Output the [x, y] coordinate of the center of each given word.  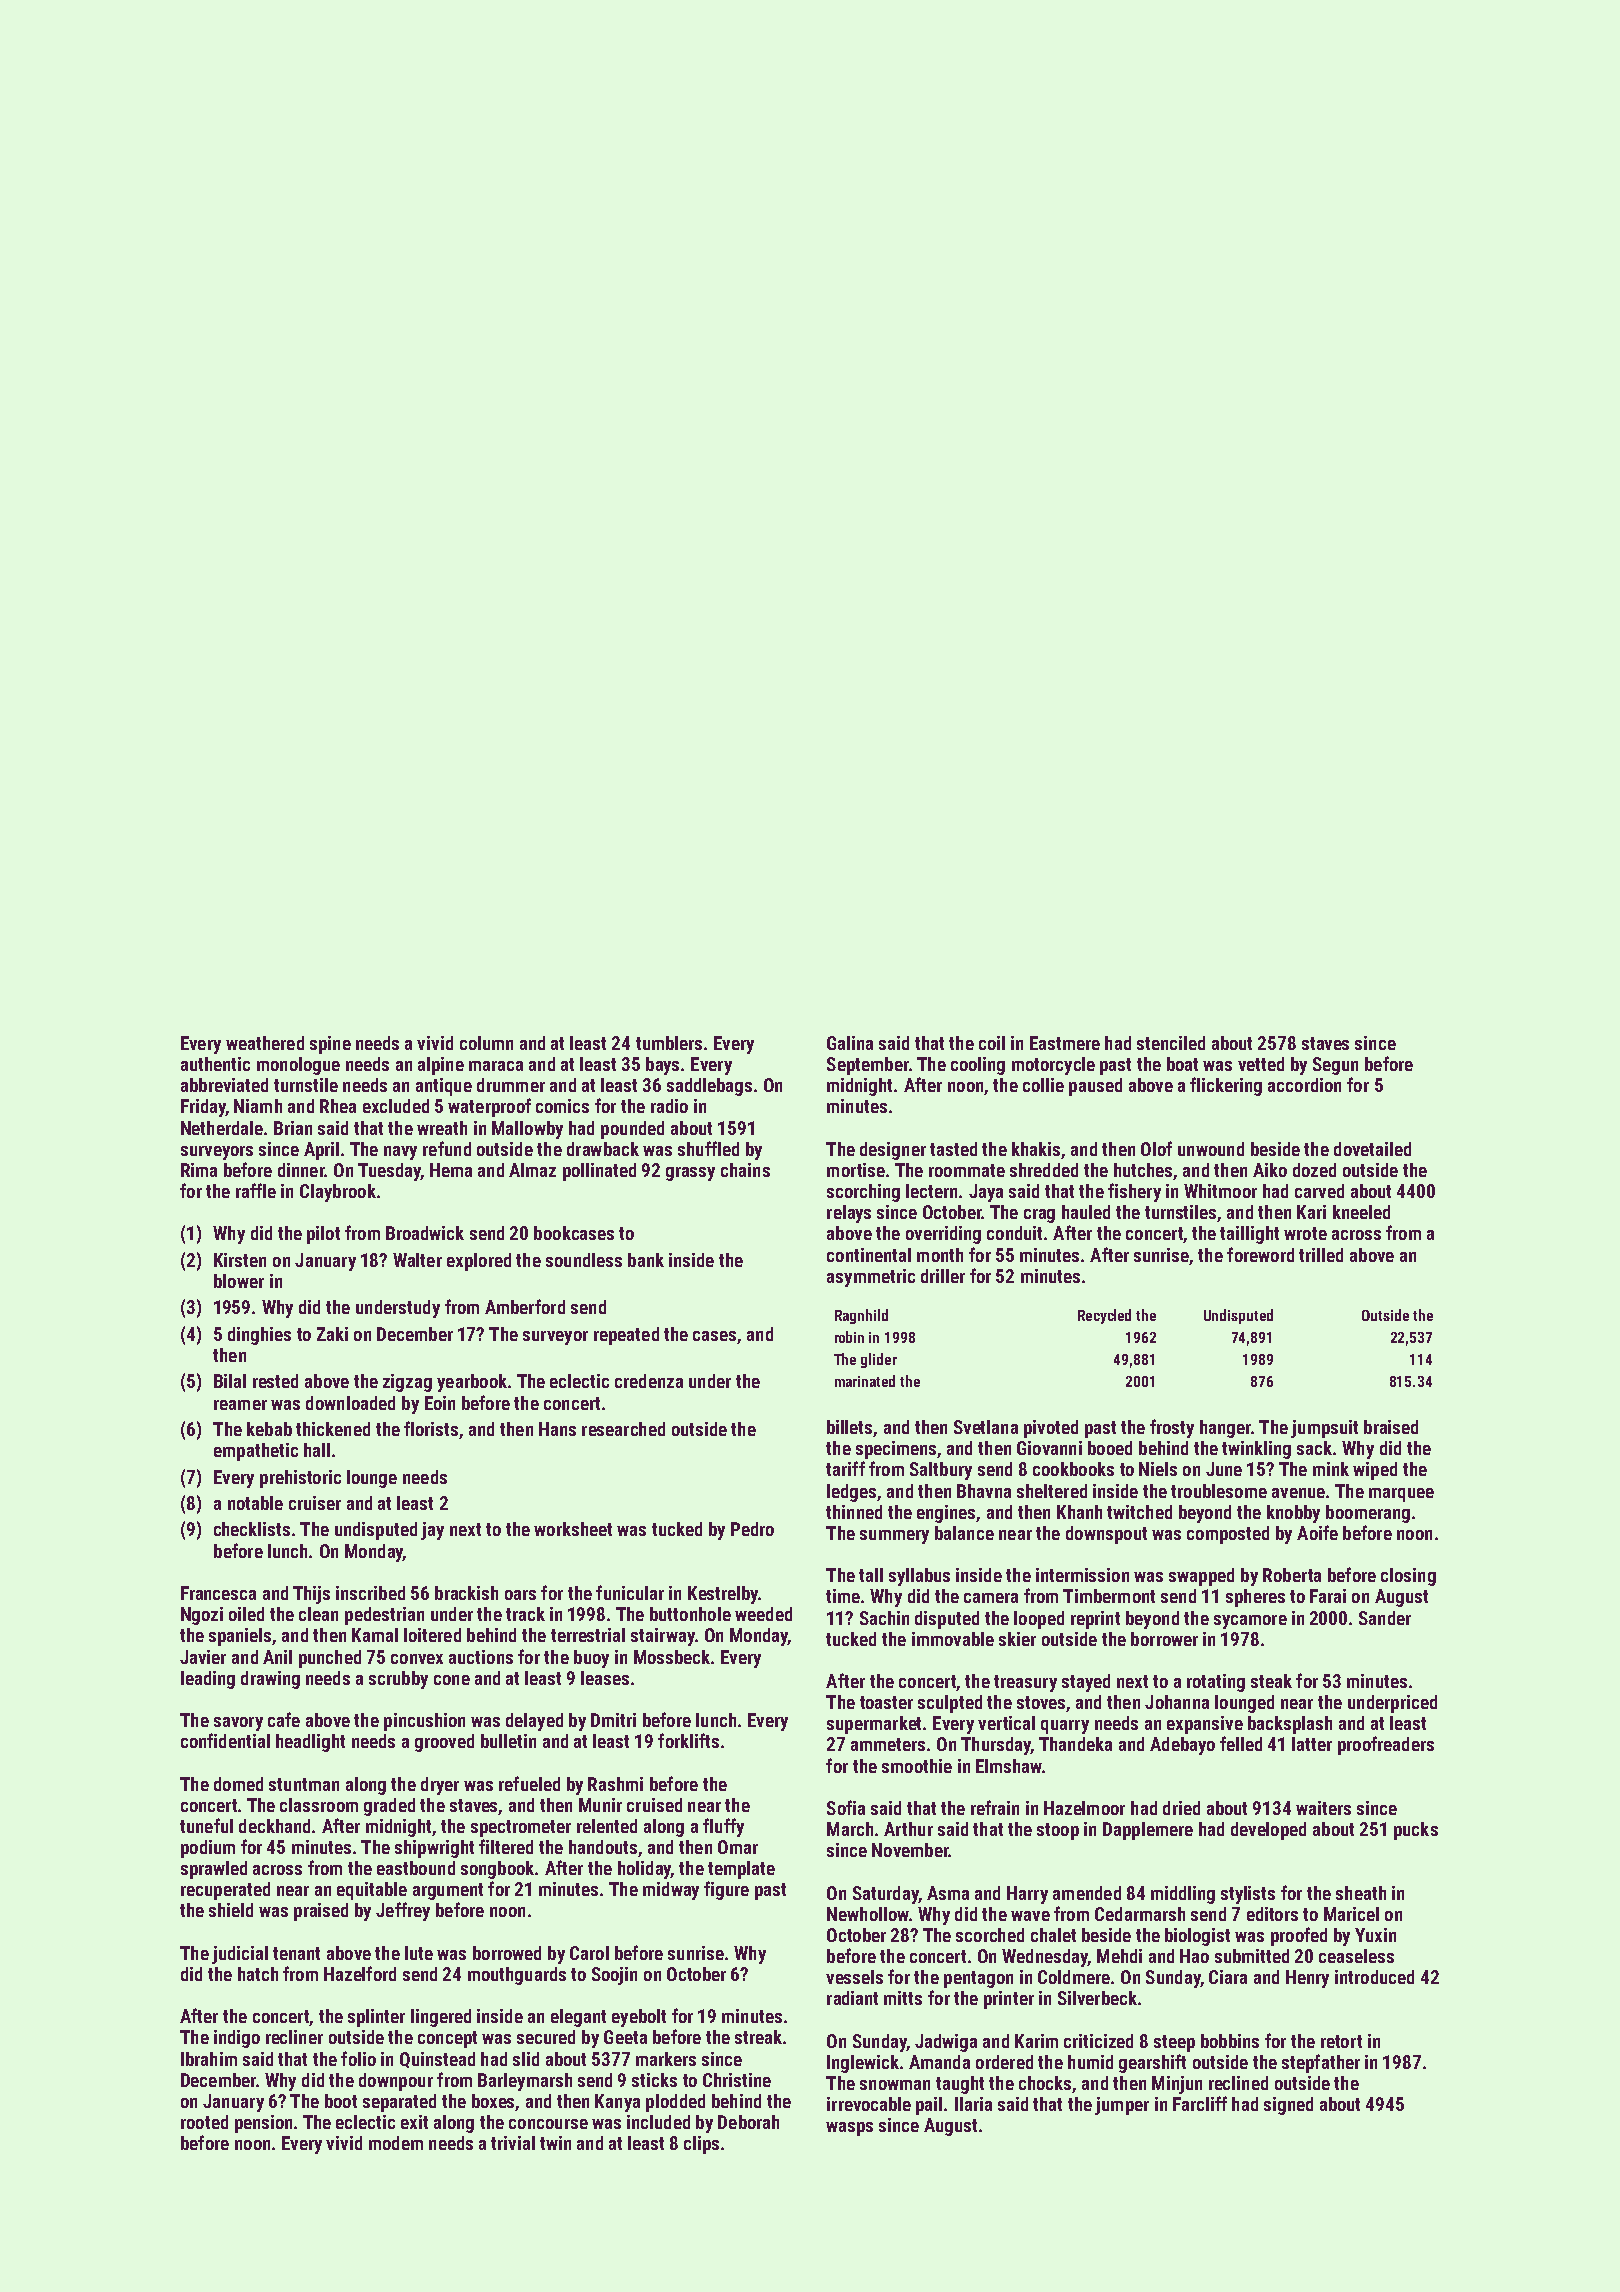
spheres [1255, 1598]
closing [1408, 1577]
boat [1182, 1064]
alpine [441, 1066]
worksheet [573, 1529]
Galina [850, 1043]
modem [396, 2143]
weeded [763, 1614]
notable [255, 1503]
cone [452, 1680]
